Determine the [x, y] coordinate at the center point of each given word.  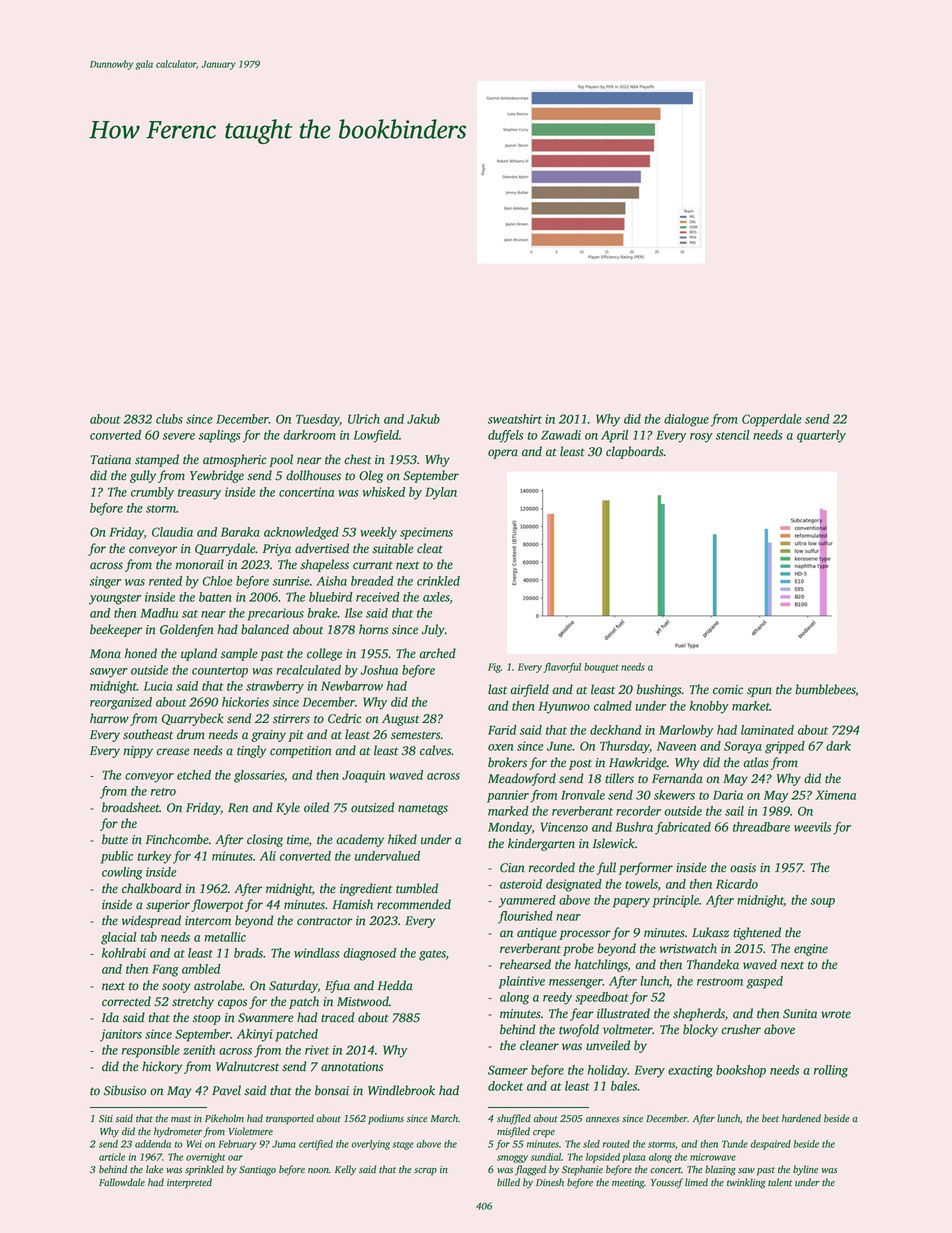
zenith [199, 1050]
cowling [122, 873]
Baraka [240, 532]
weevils [812, 827]
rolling [831, 1071]
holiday [607, 1071]
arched [437, 653]
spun [759, 692]
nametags [423, 809]
